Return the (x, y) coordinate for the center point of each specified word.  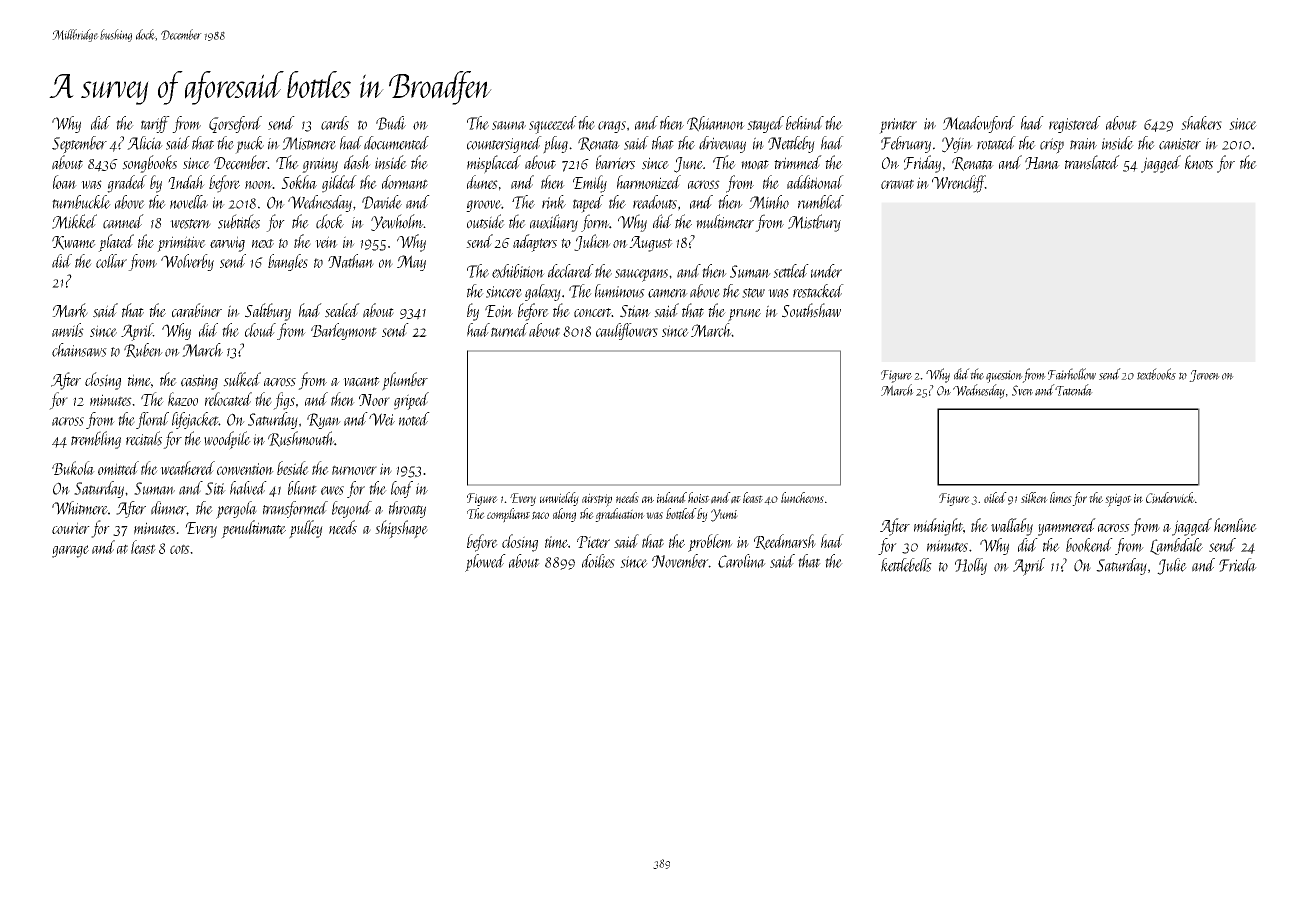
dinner (168, 508)
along (564, 515)
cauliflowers (627, 331)
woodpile (227, 440)
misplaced (494, 164)
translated (1092, 162)
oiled (995, 497)
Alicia (145, 143)
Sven (1022, 390)
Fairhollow (1072, 374)
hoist (699, 497)
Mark (70, 310)
